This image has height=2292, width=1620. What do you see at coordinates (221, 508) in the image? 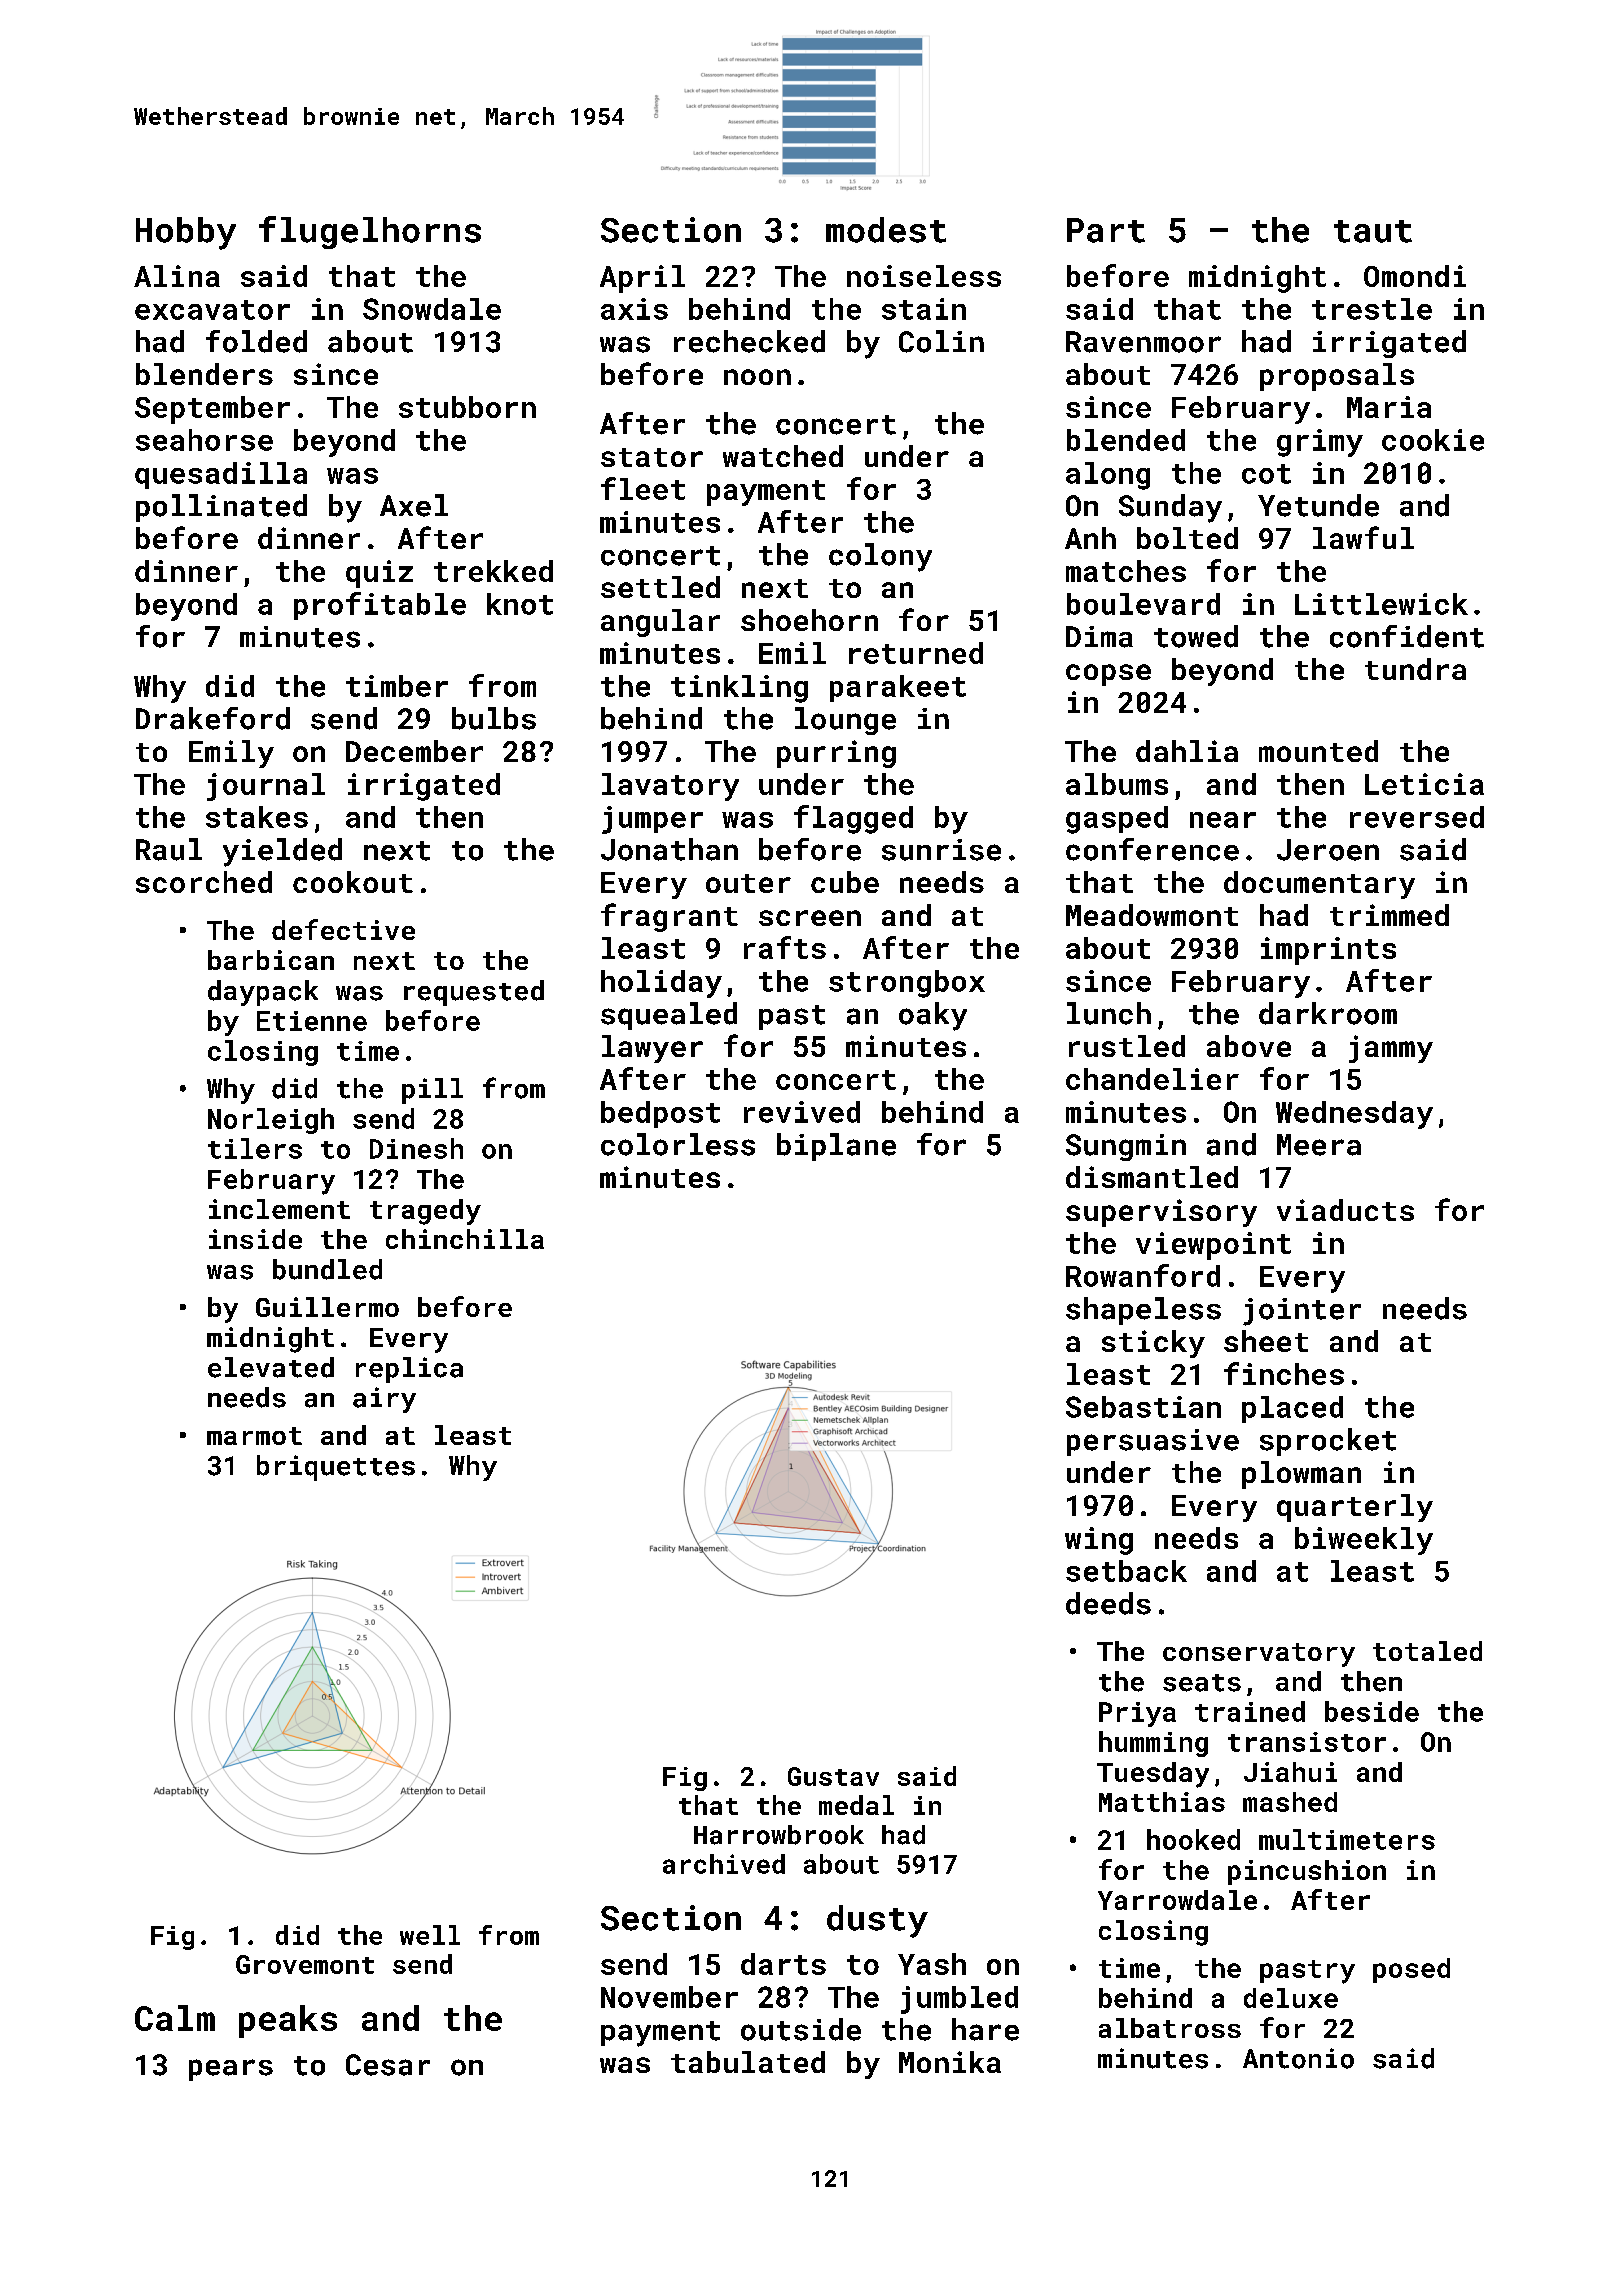
I see `pollinated` at bounding box center [221, 508].
